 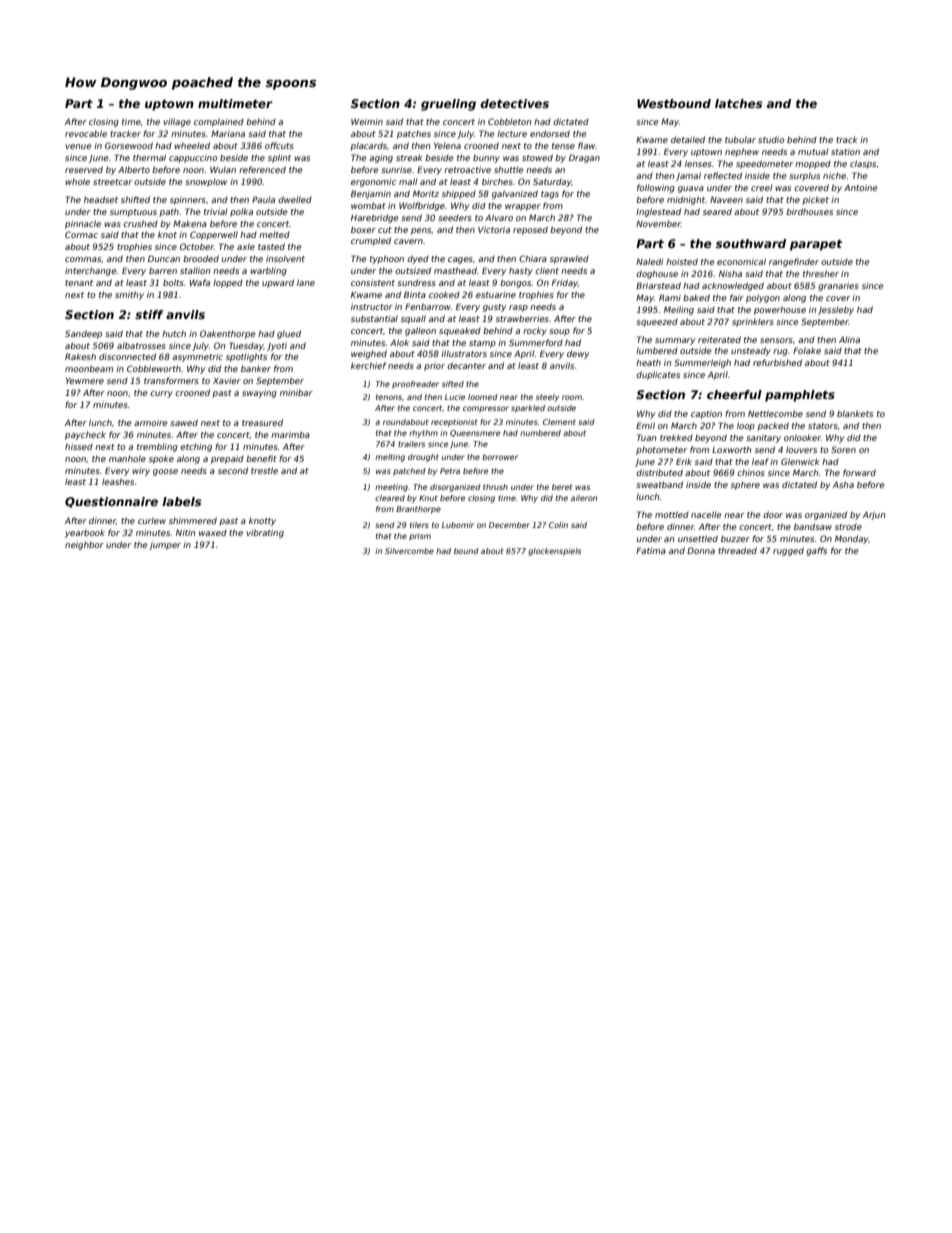 What do you see at coordinates (647, 437) in the document?
I see `Tuan` at bounding box center [647, 437].
